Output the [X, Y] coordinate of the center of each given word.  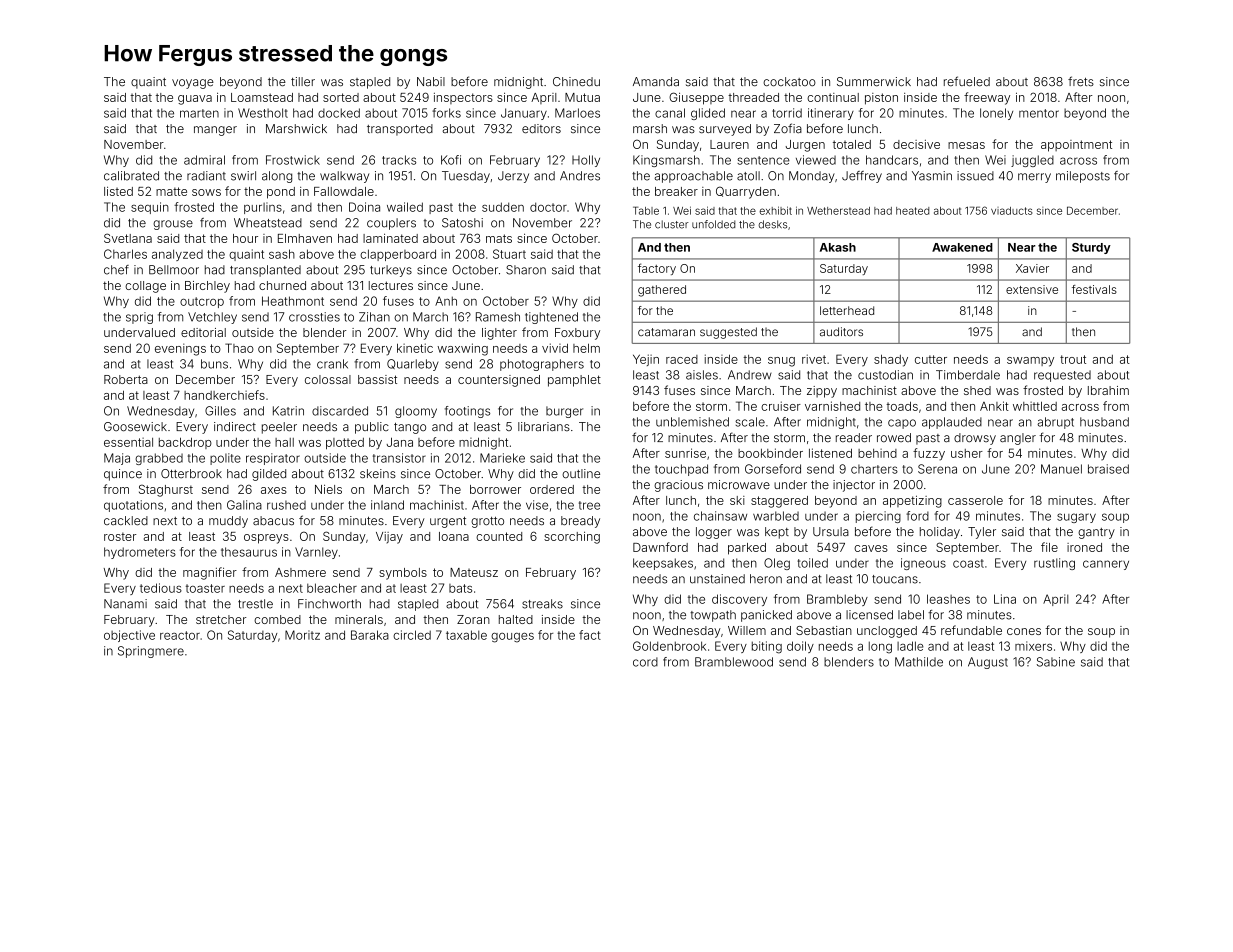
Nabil [431, 81]
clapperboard [398, 255]
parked [747, 549]
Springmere [151, 652]
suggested [728, 333]
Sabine [1056, 662]
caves [871, 548]
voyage [193, 84]
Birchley [207, 287]
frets [1081, 81]
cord [645, 662]
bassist [377, 379]
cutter [931, 359]
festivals [1094, 289]
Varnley [316, 553]
